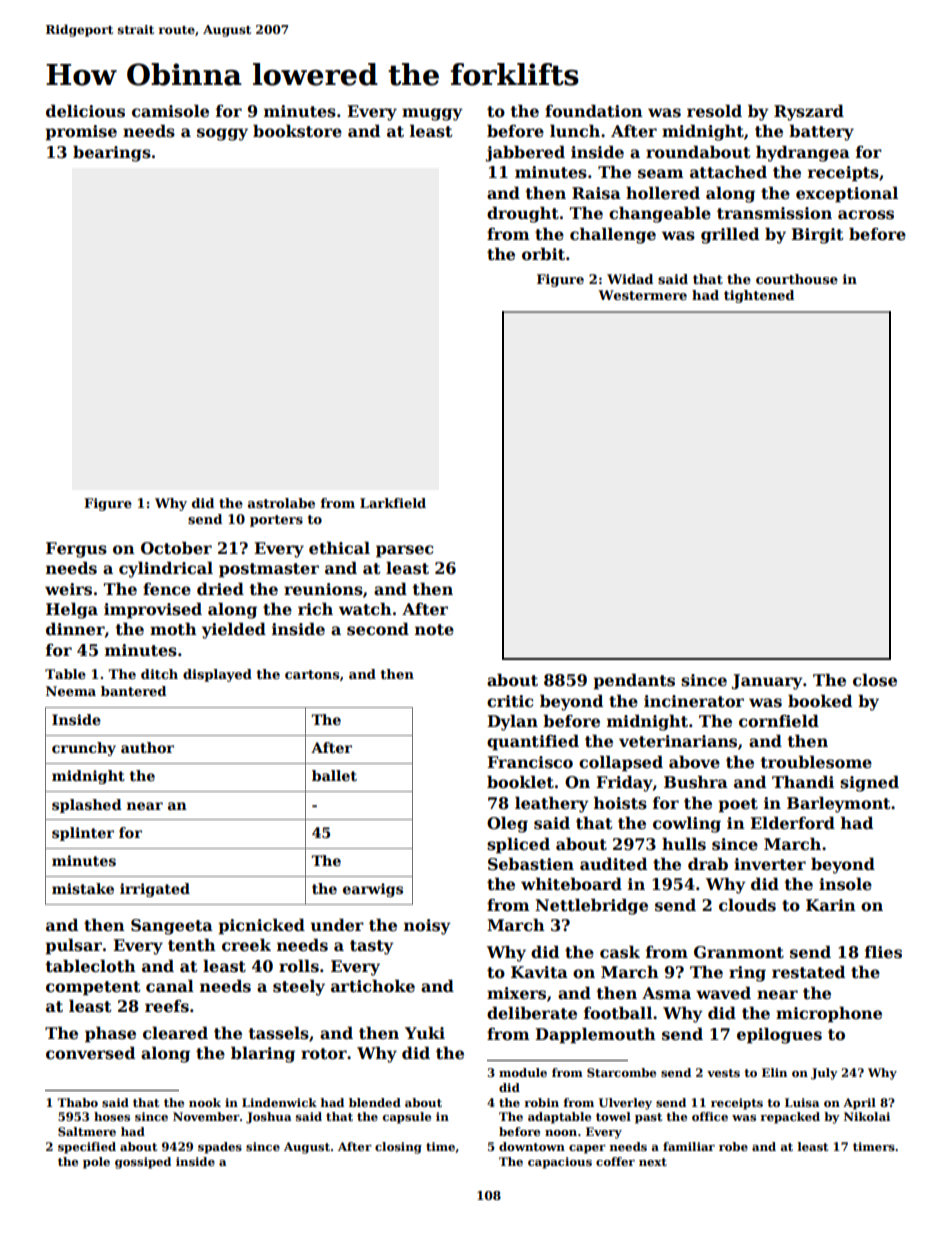 The image size is (952, 1233). Describe the element at coordinates (83, 834) in the screenshot. I see `splinter` at that location.
